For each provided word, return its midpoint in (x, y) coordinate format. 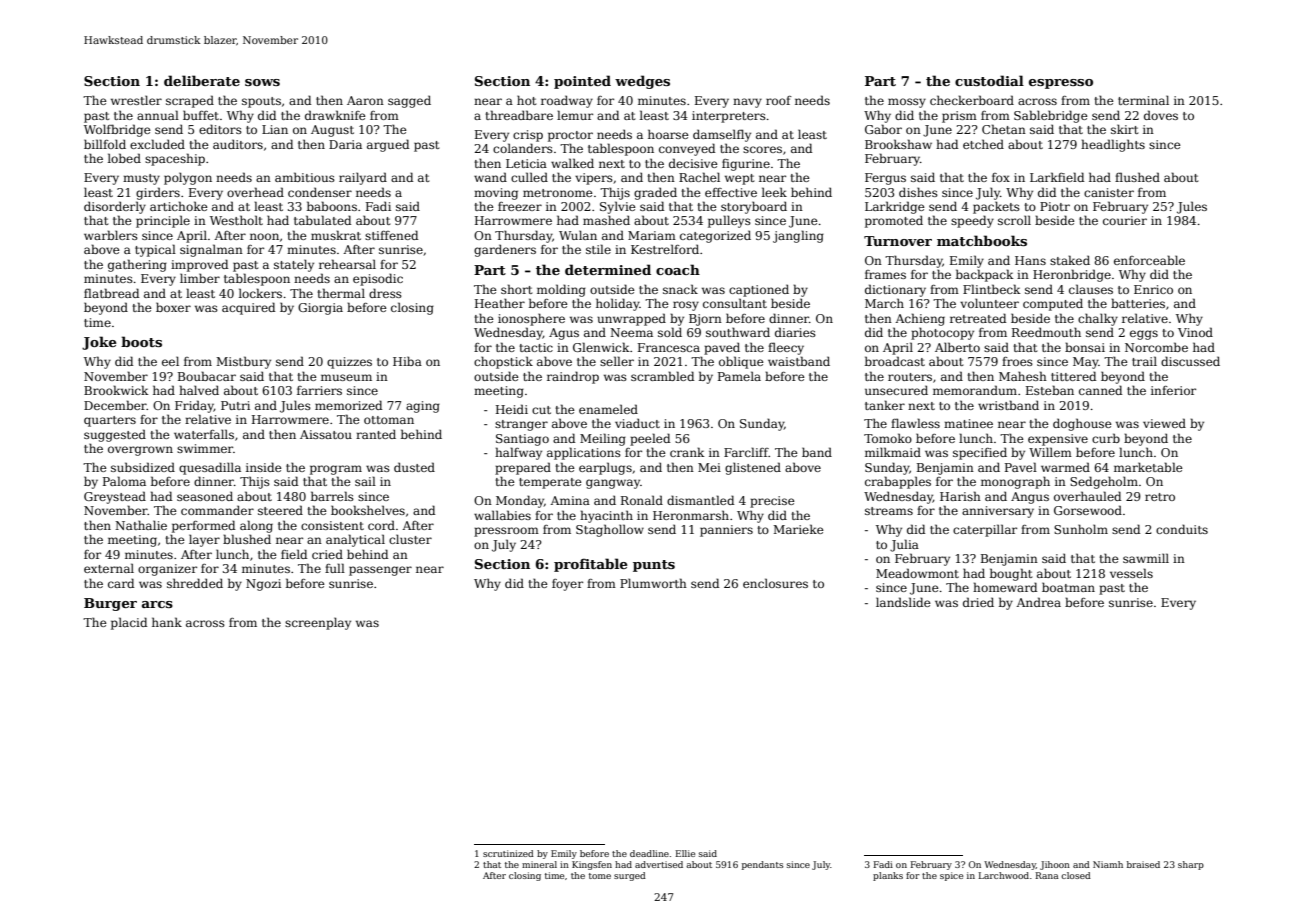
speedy (972, 221)
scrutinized (508, 853)
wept (739, 179)
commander (217, 510)
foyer (567, 585)
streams (889, 511)
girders (158, 193)
